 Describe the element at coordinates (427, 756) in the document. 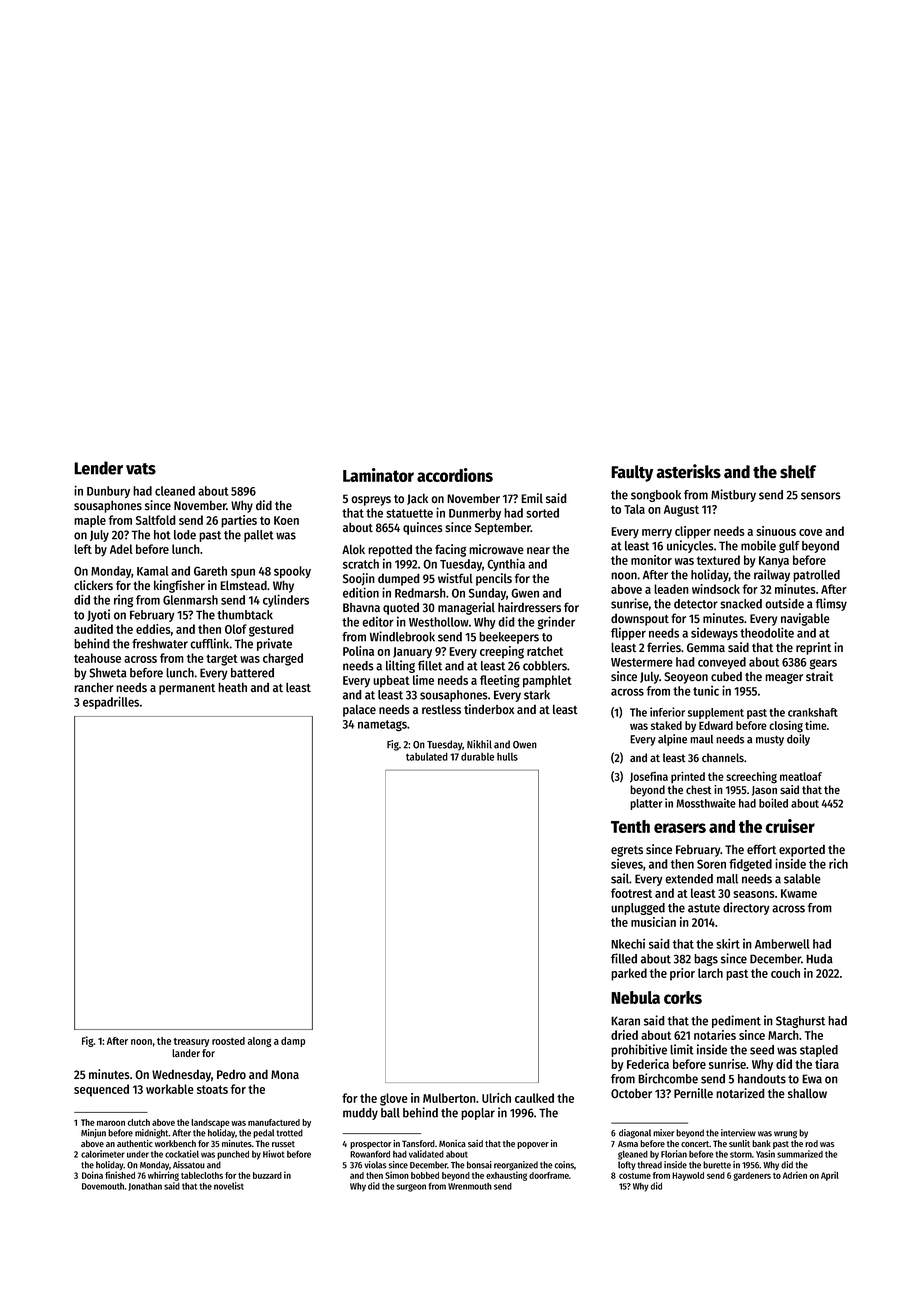

I see `tabulated` at that location.
